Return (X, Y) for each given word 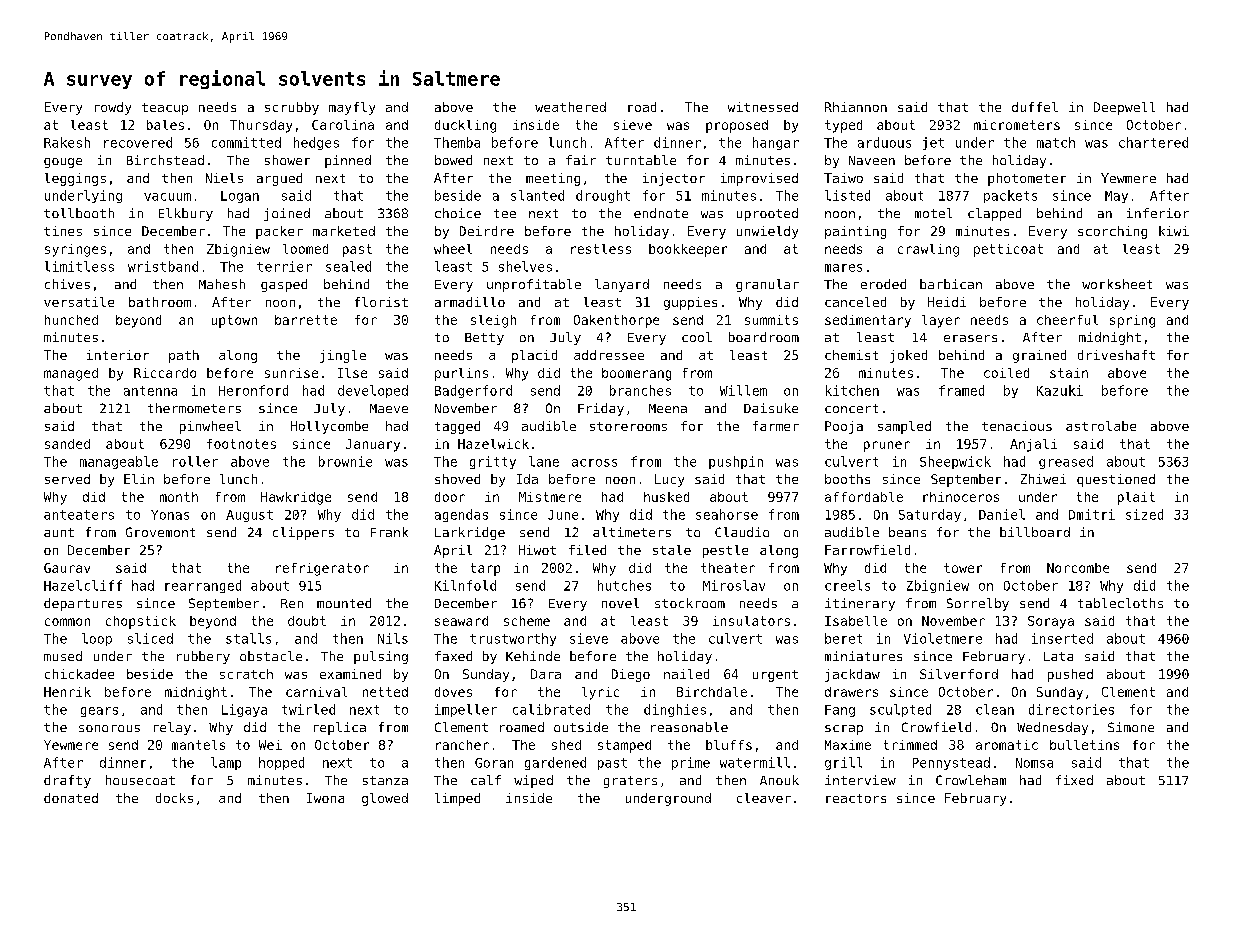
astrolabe (1101, 426)
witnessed (763, 107)
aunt (59, 532)
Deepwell (1124, 108)
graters (630, 782)
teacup (165, 109)
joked (908, 356)
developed (373, 391)
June (563, 515)
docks (174, 798)
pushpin (736, 462)
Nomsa (1034, 763)
